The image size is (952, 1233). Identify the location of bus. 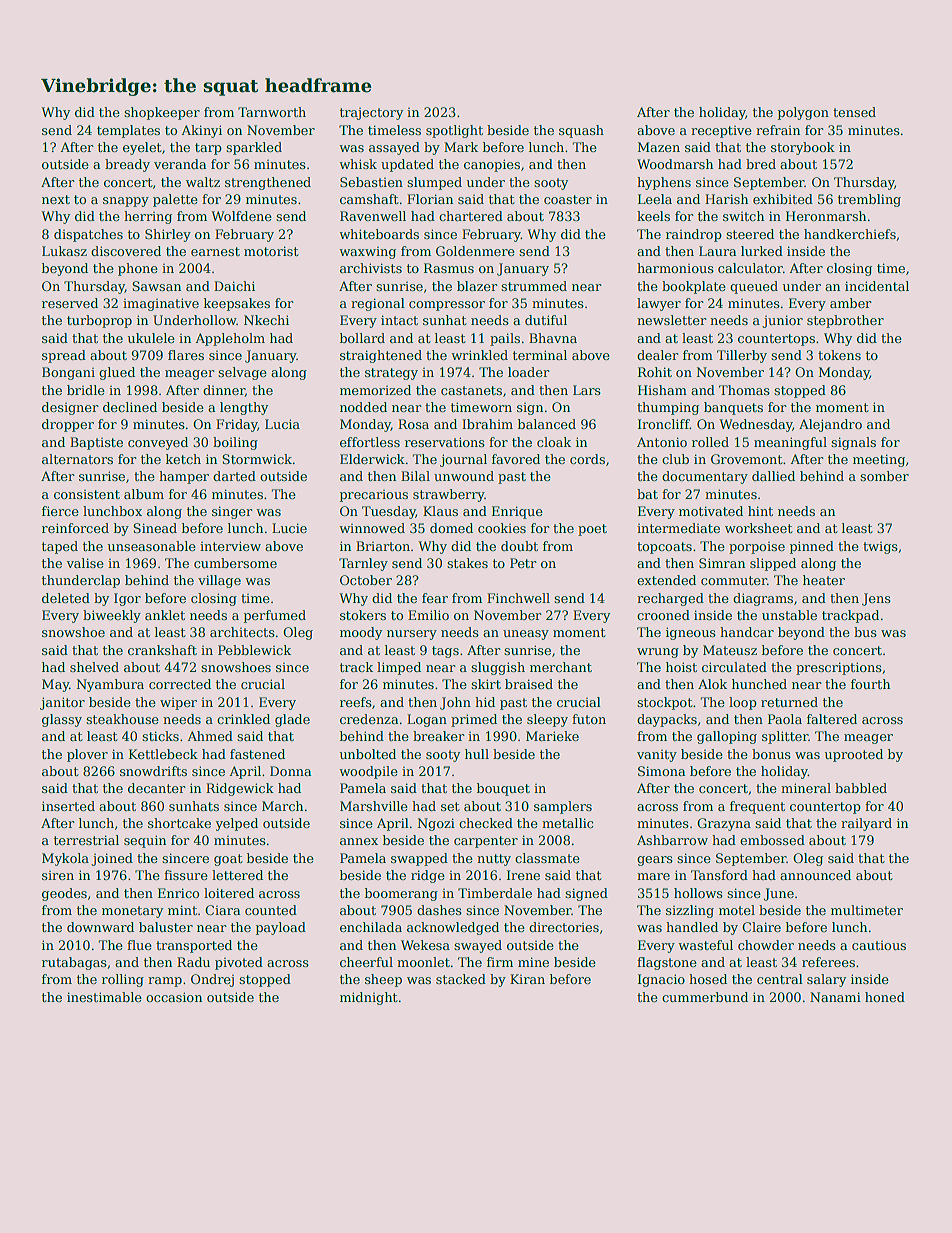
(865, 632).
